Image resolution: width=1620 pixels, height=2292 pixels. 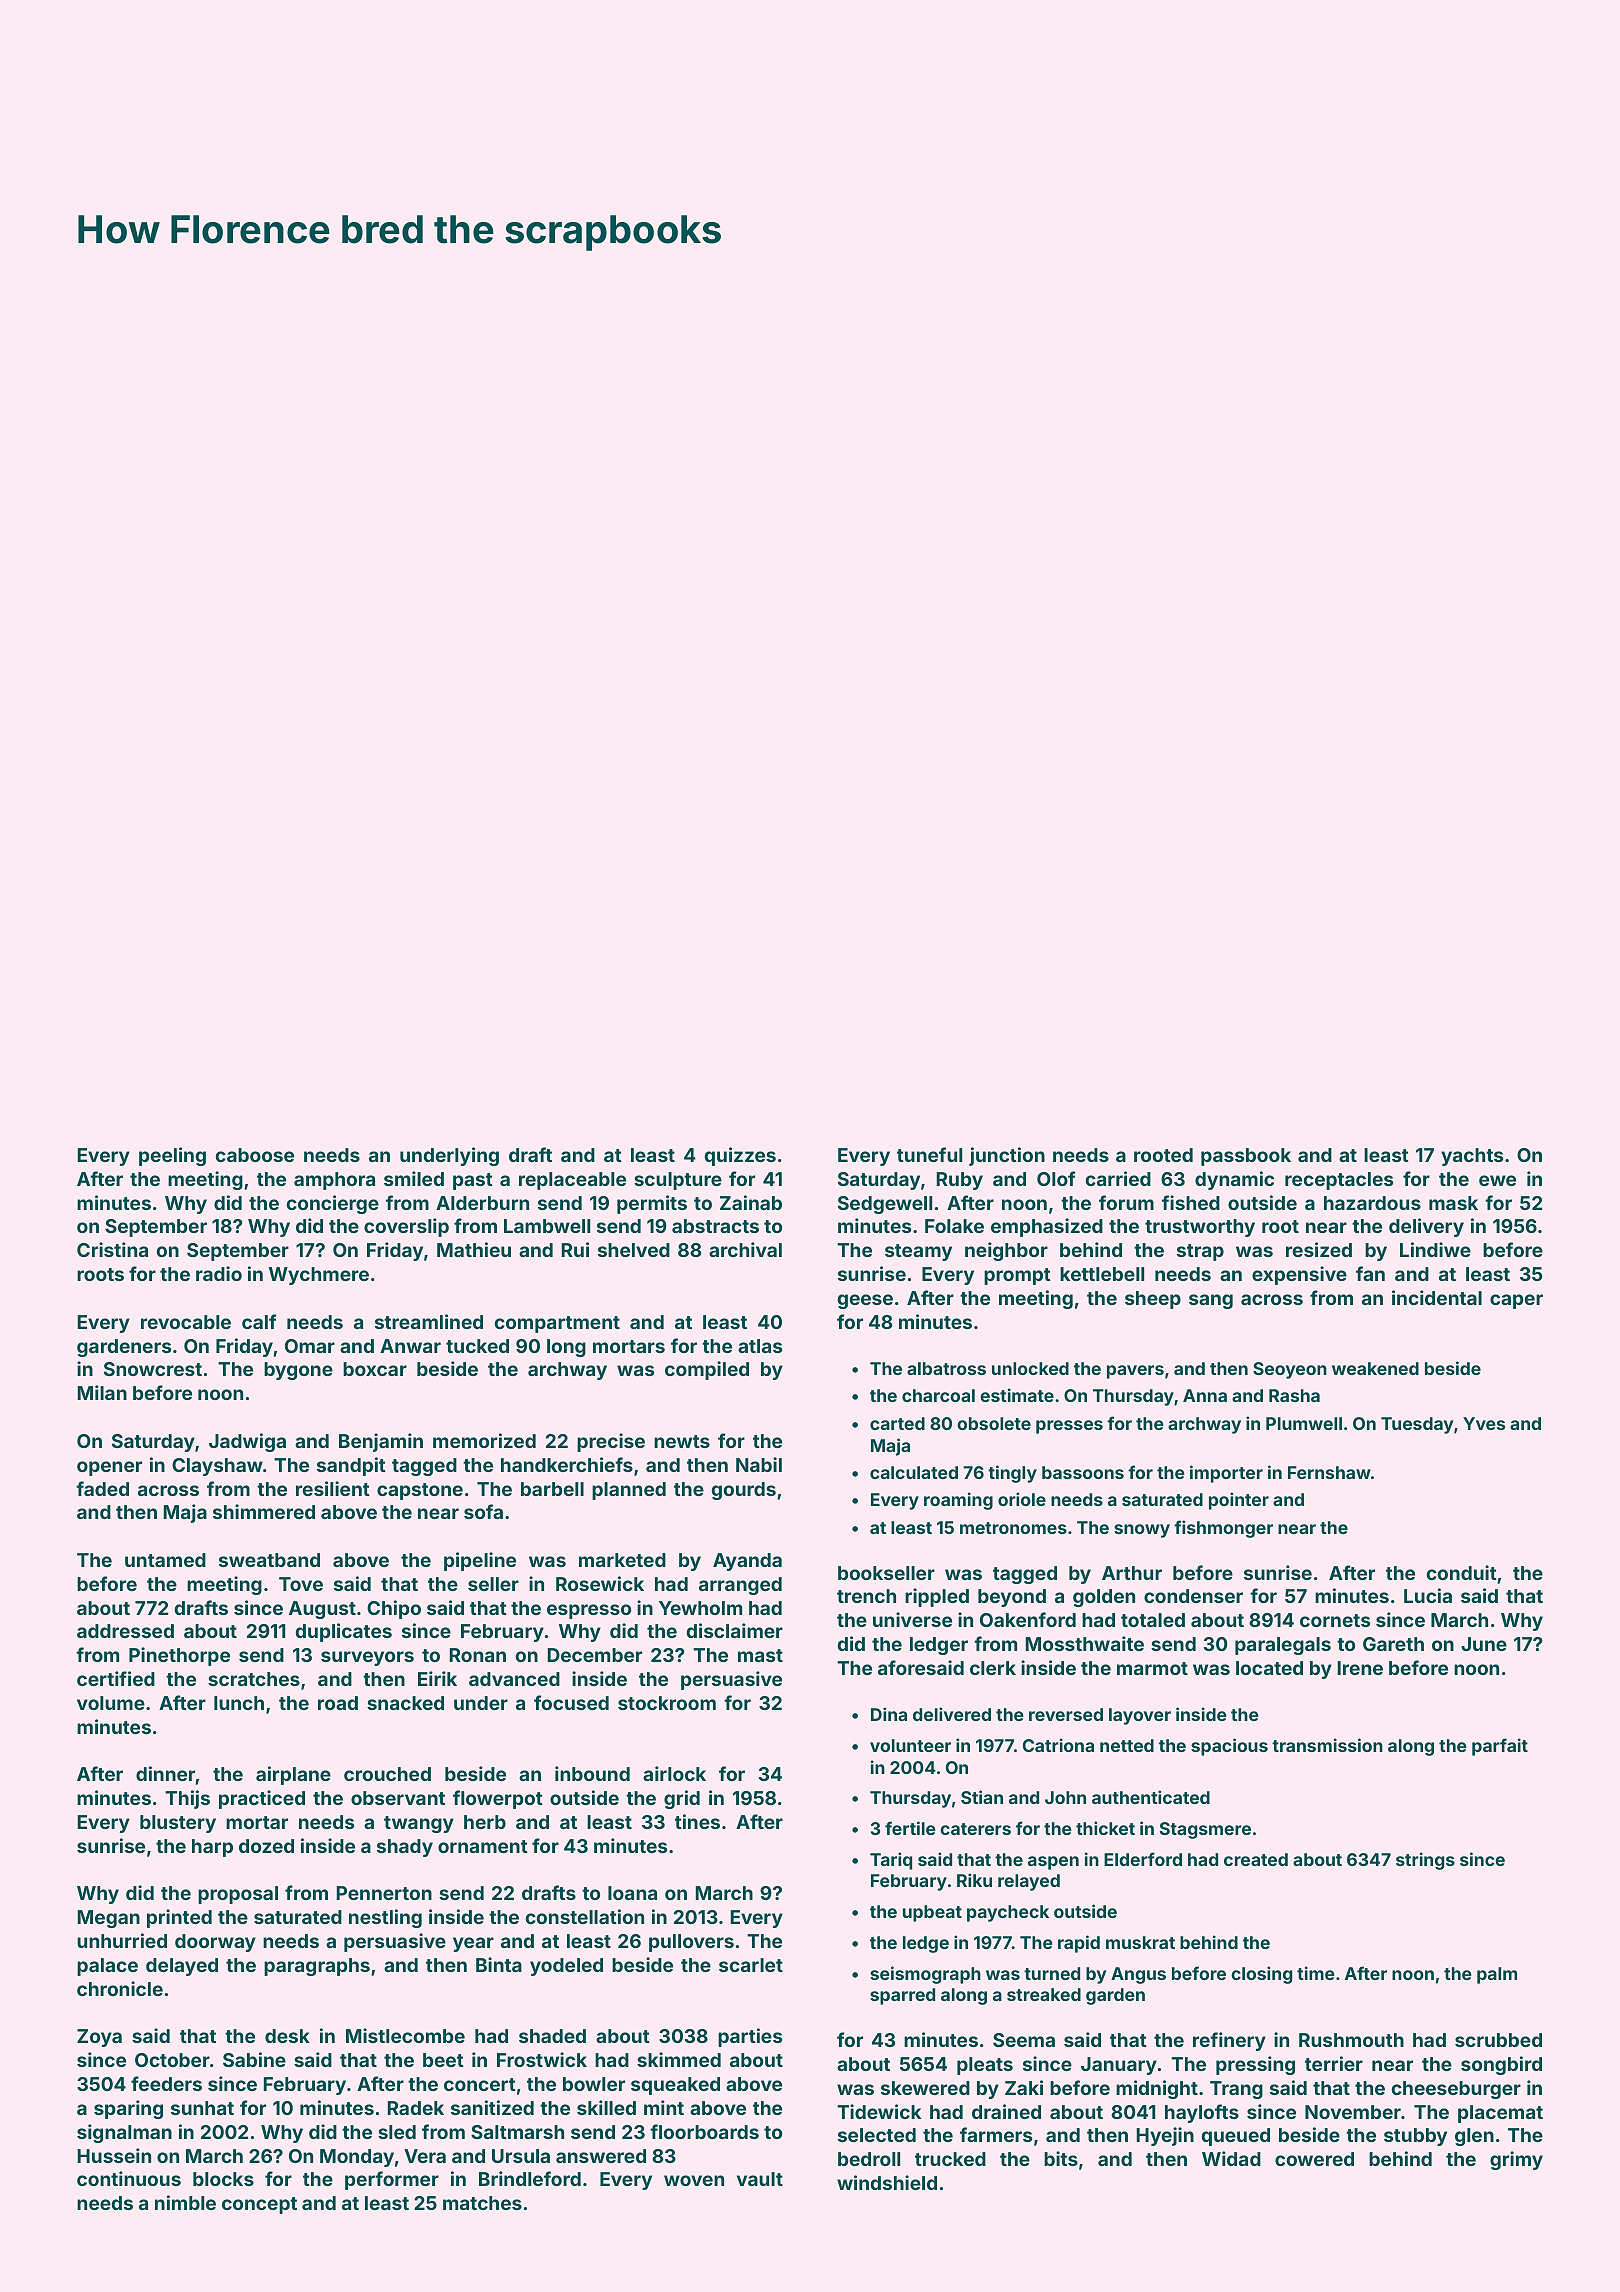 I want to click on importer, so click(x=1226, y=1474).
